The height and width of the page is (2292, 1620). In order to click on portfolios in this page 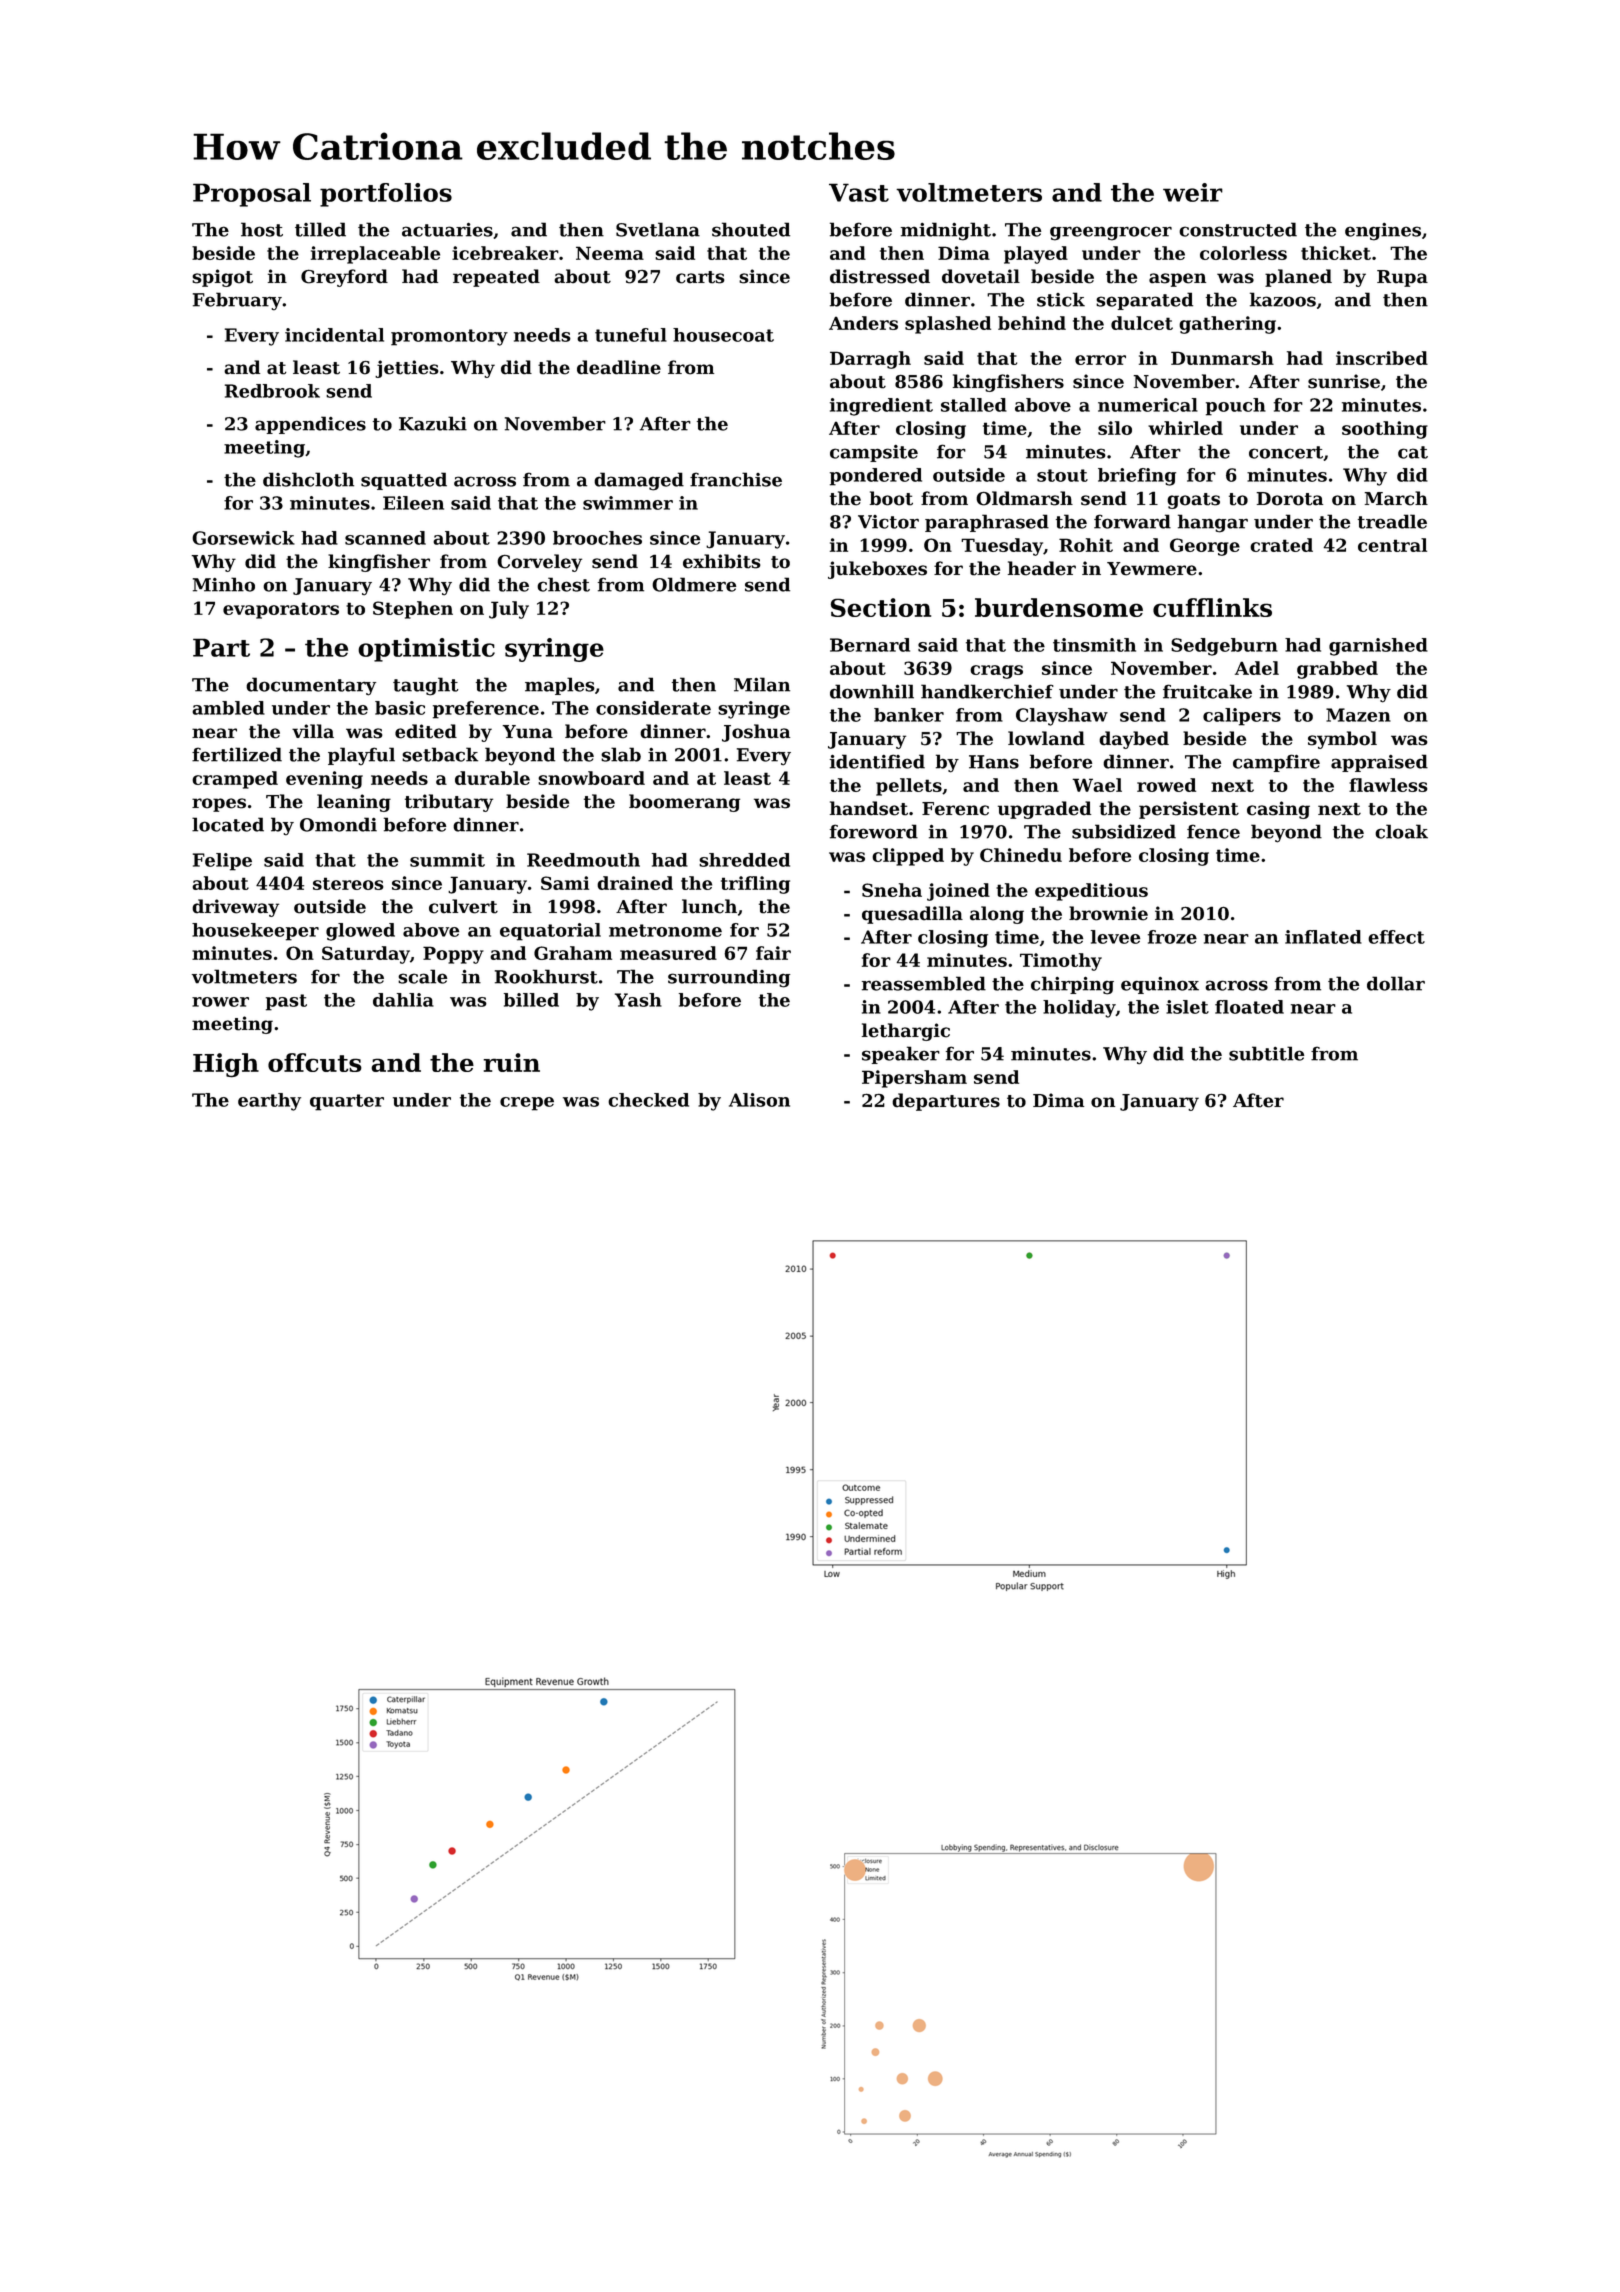, I will do `click(386, 195)`.
